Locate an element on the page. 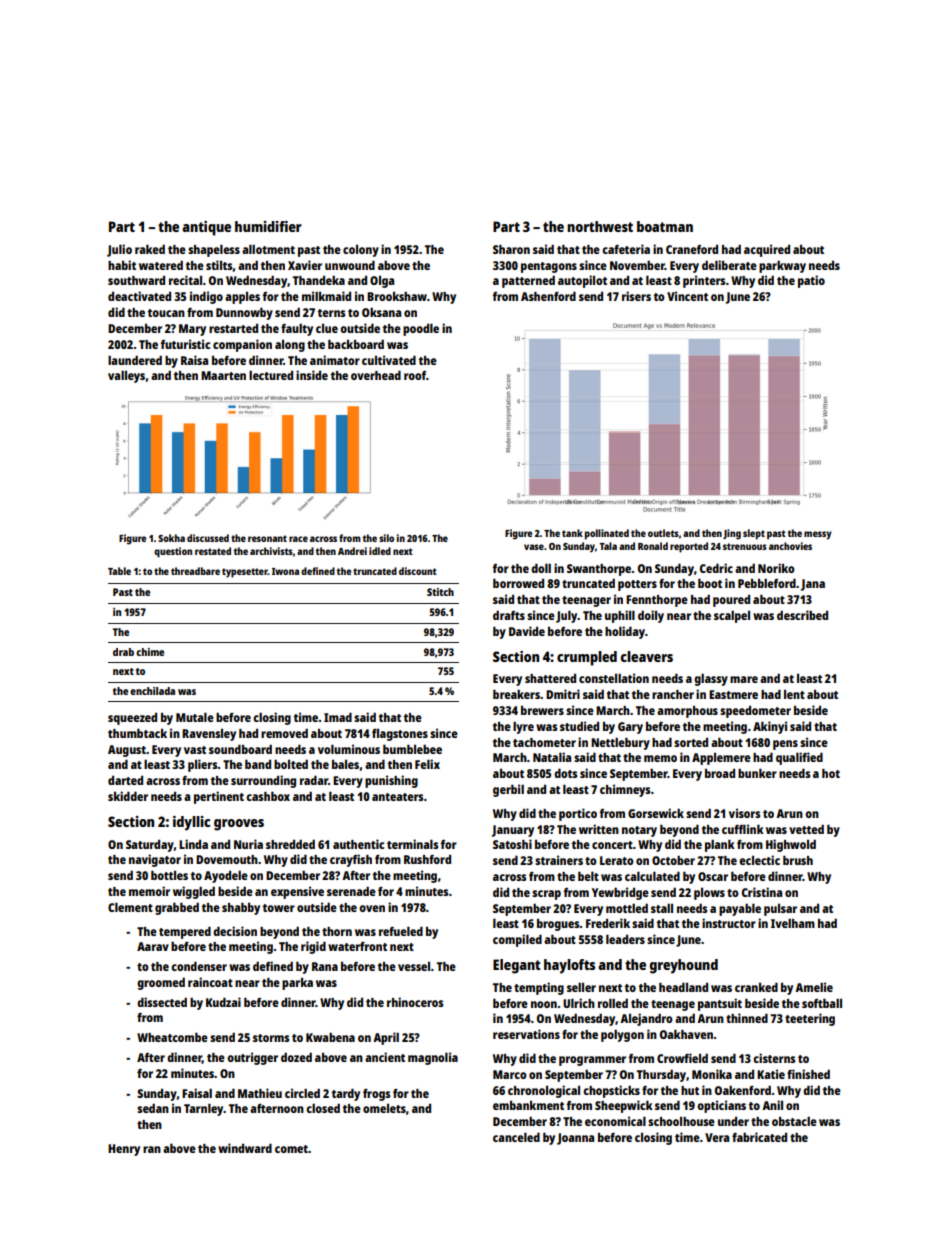 Image resolution: width=952 pixels, height=1233 pixels. Sharon is located at coordinates (511, 249).
